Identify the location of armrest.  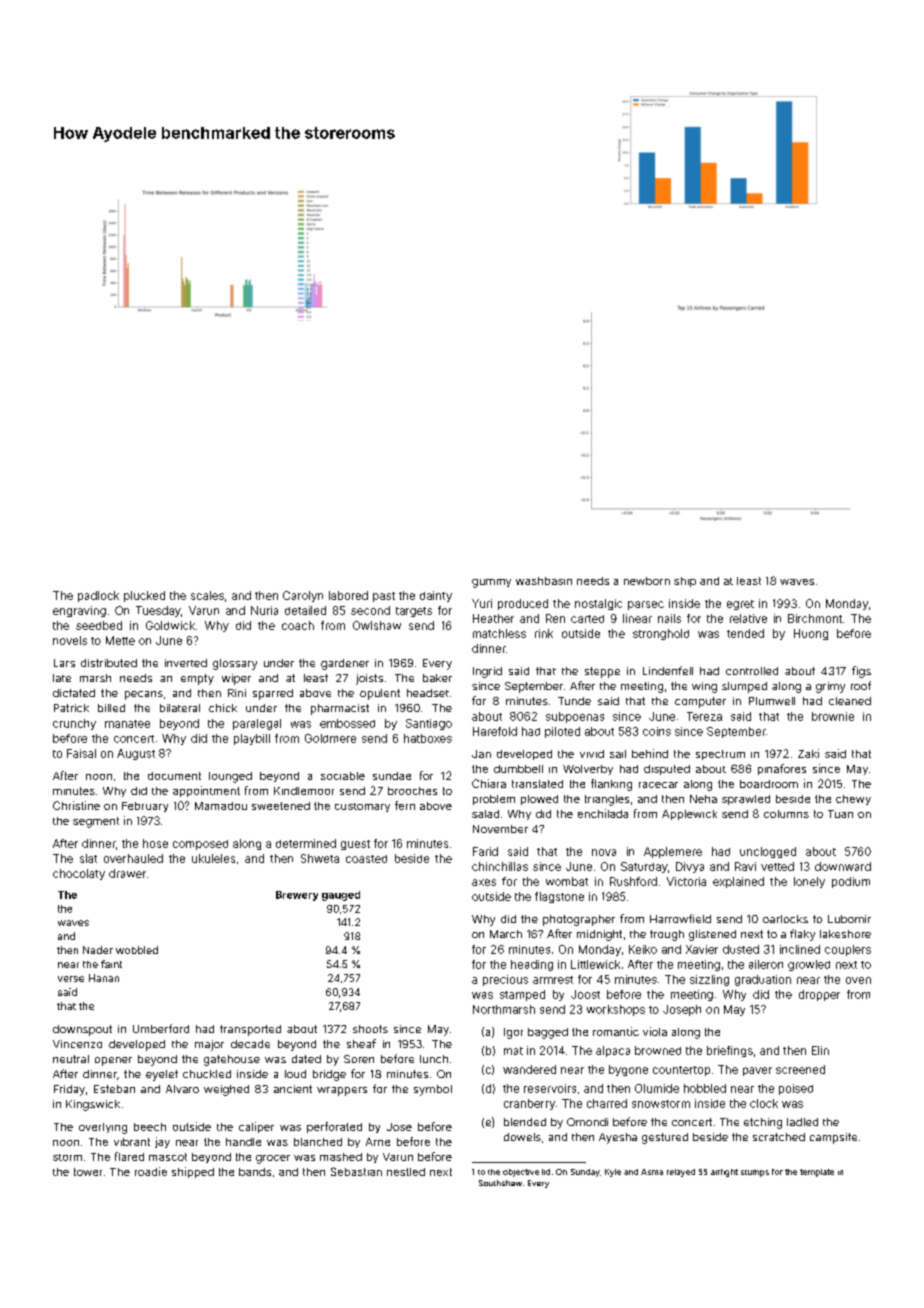
(553, 980).
